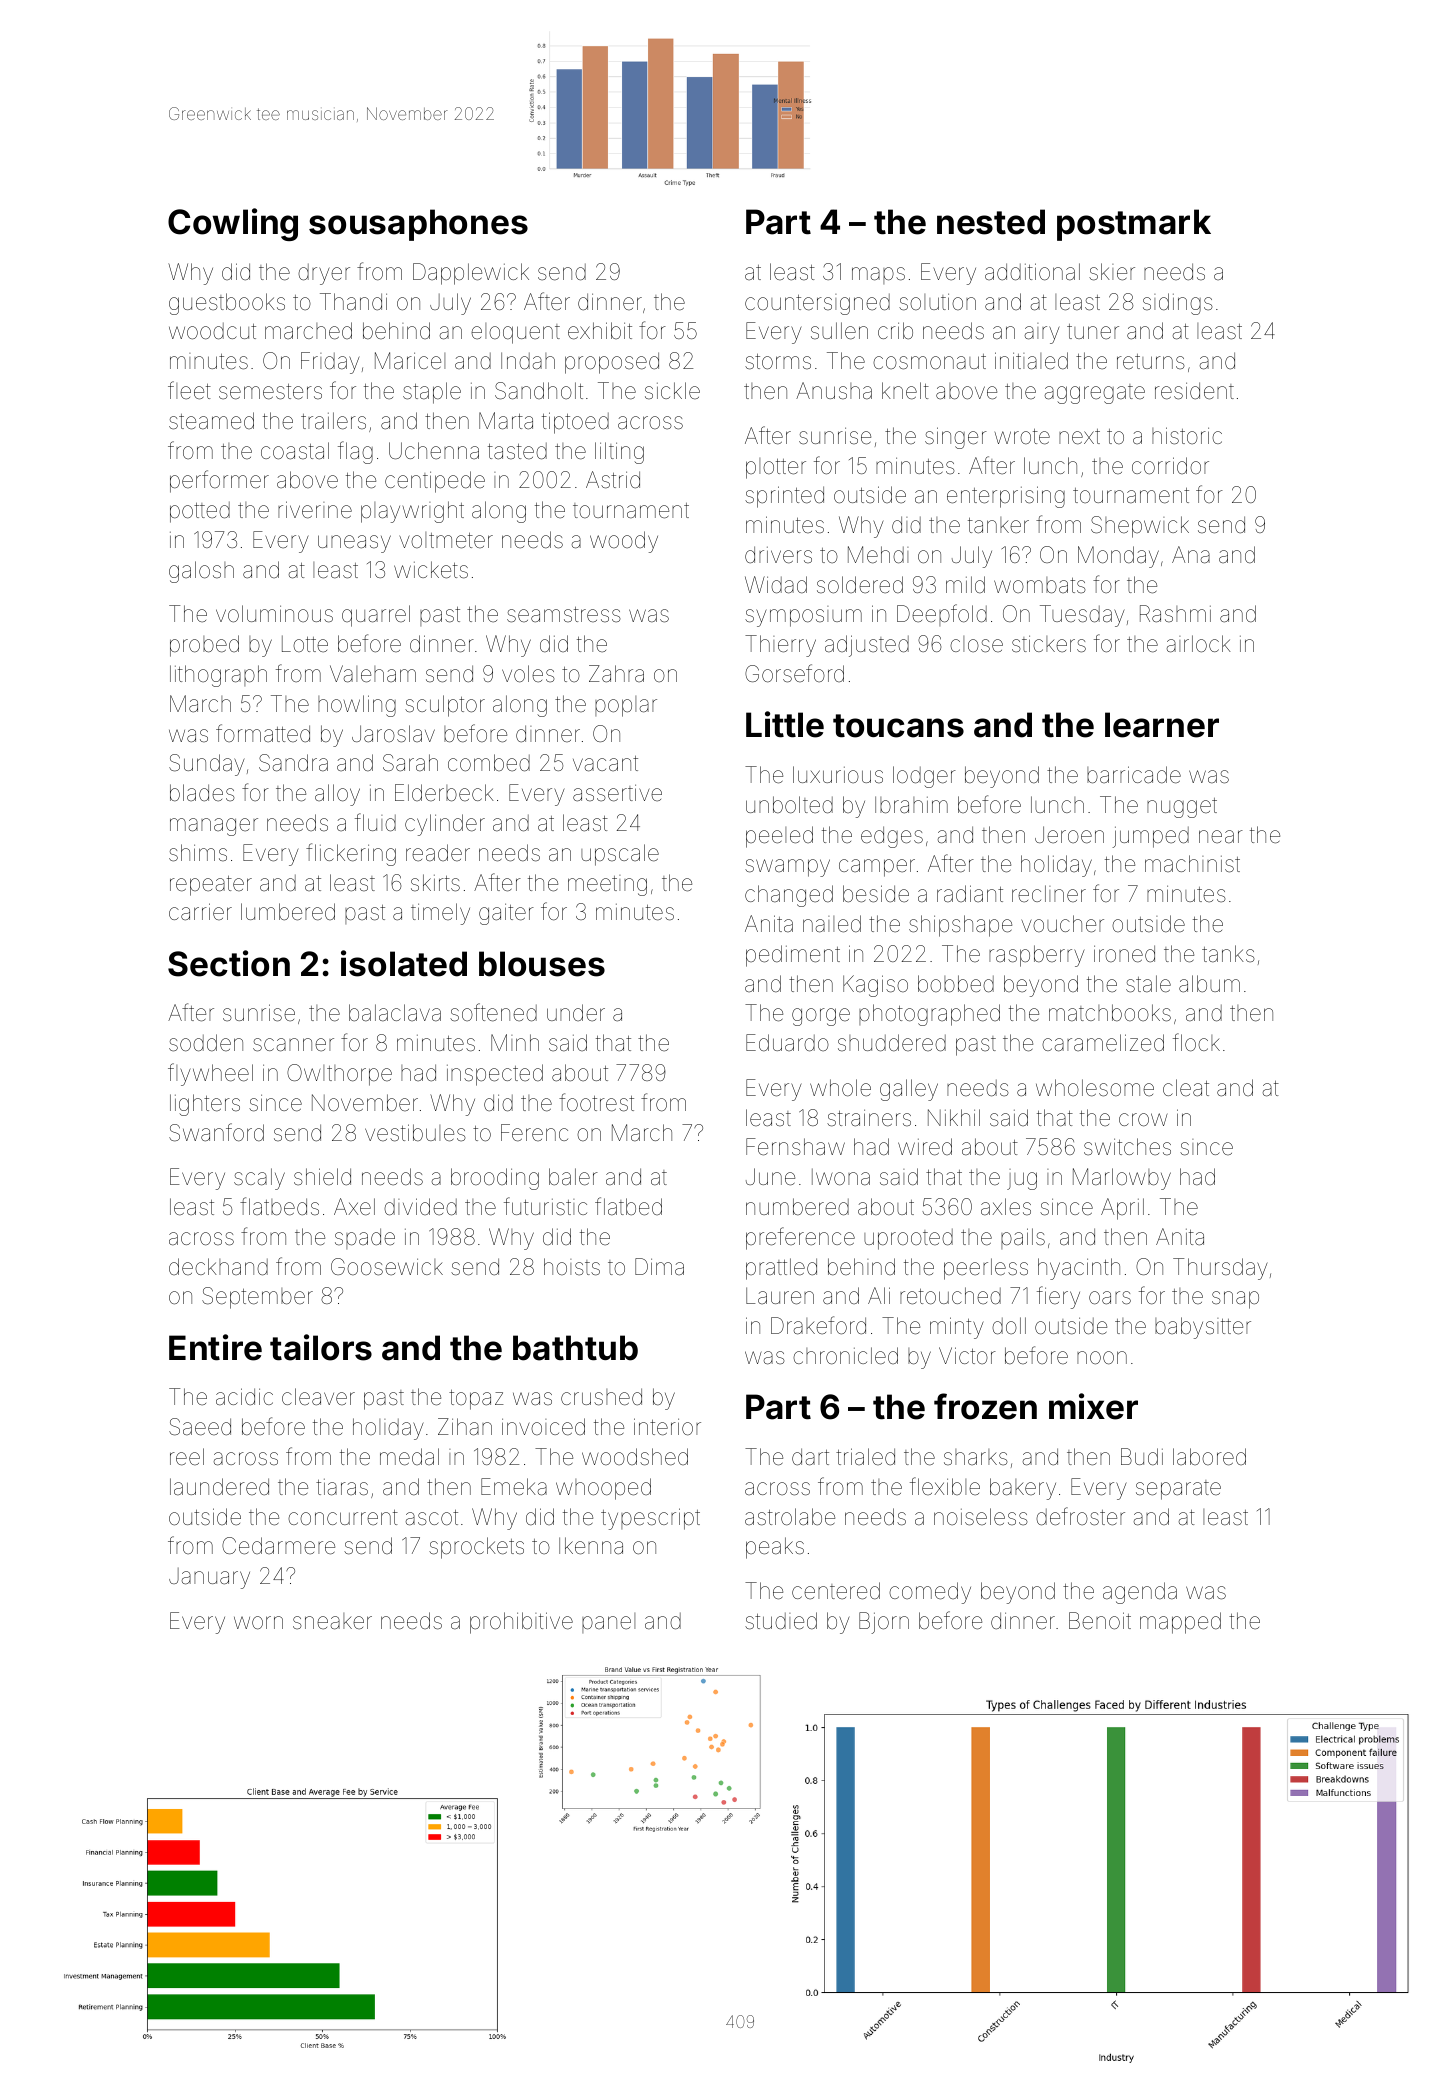 The height and width of the document is (2100, 1450). Describe the element at coordinates (1228, 953) in the document. I see `tanks` at that location.
